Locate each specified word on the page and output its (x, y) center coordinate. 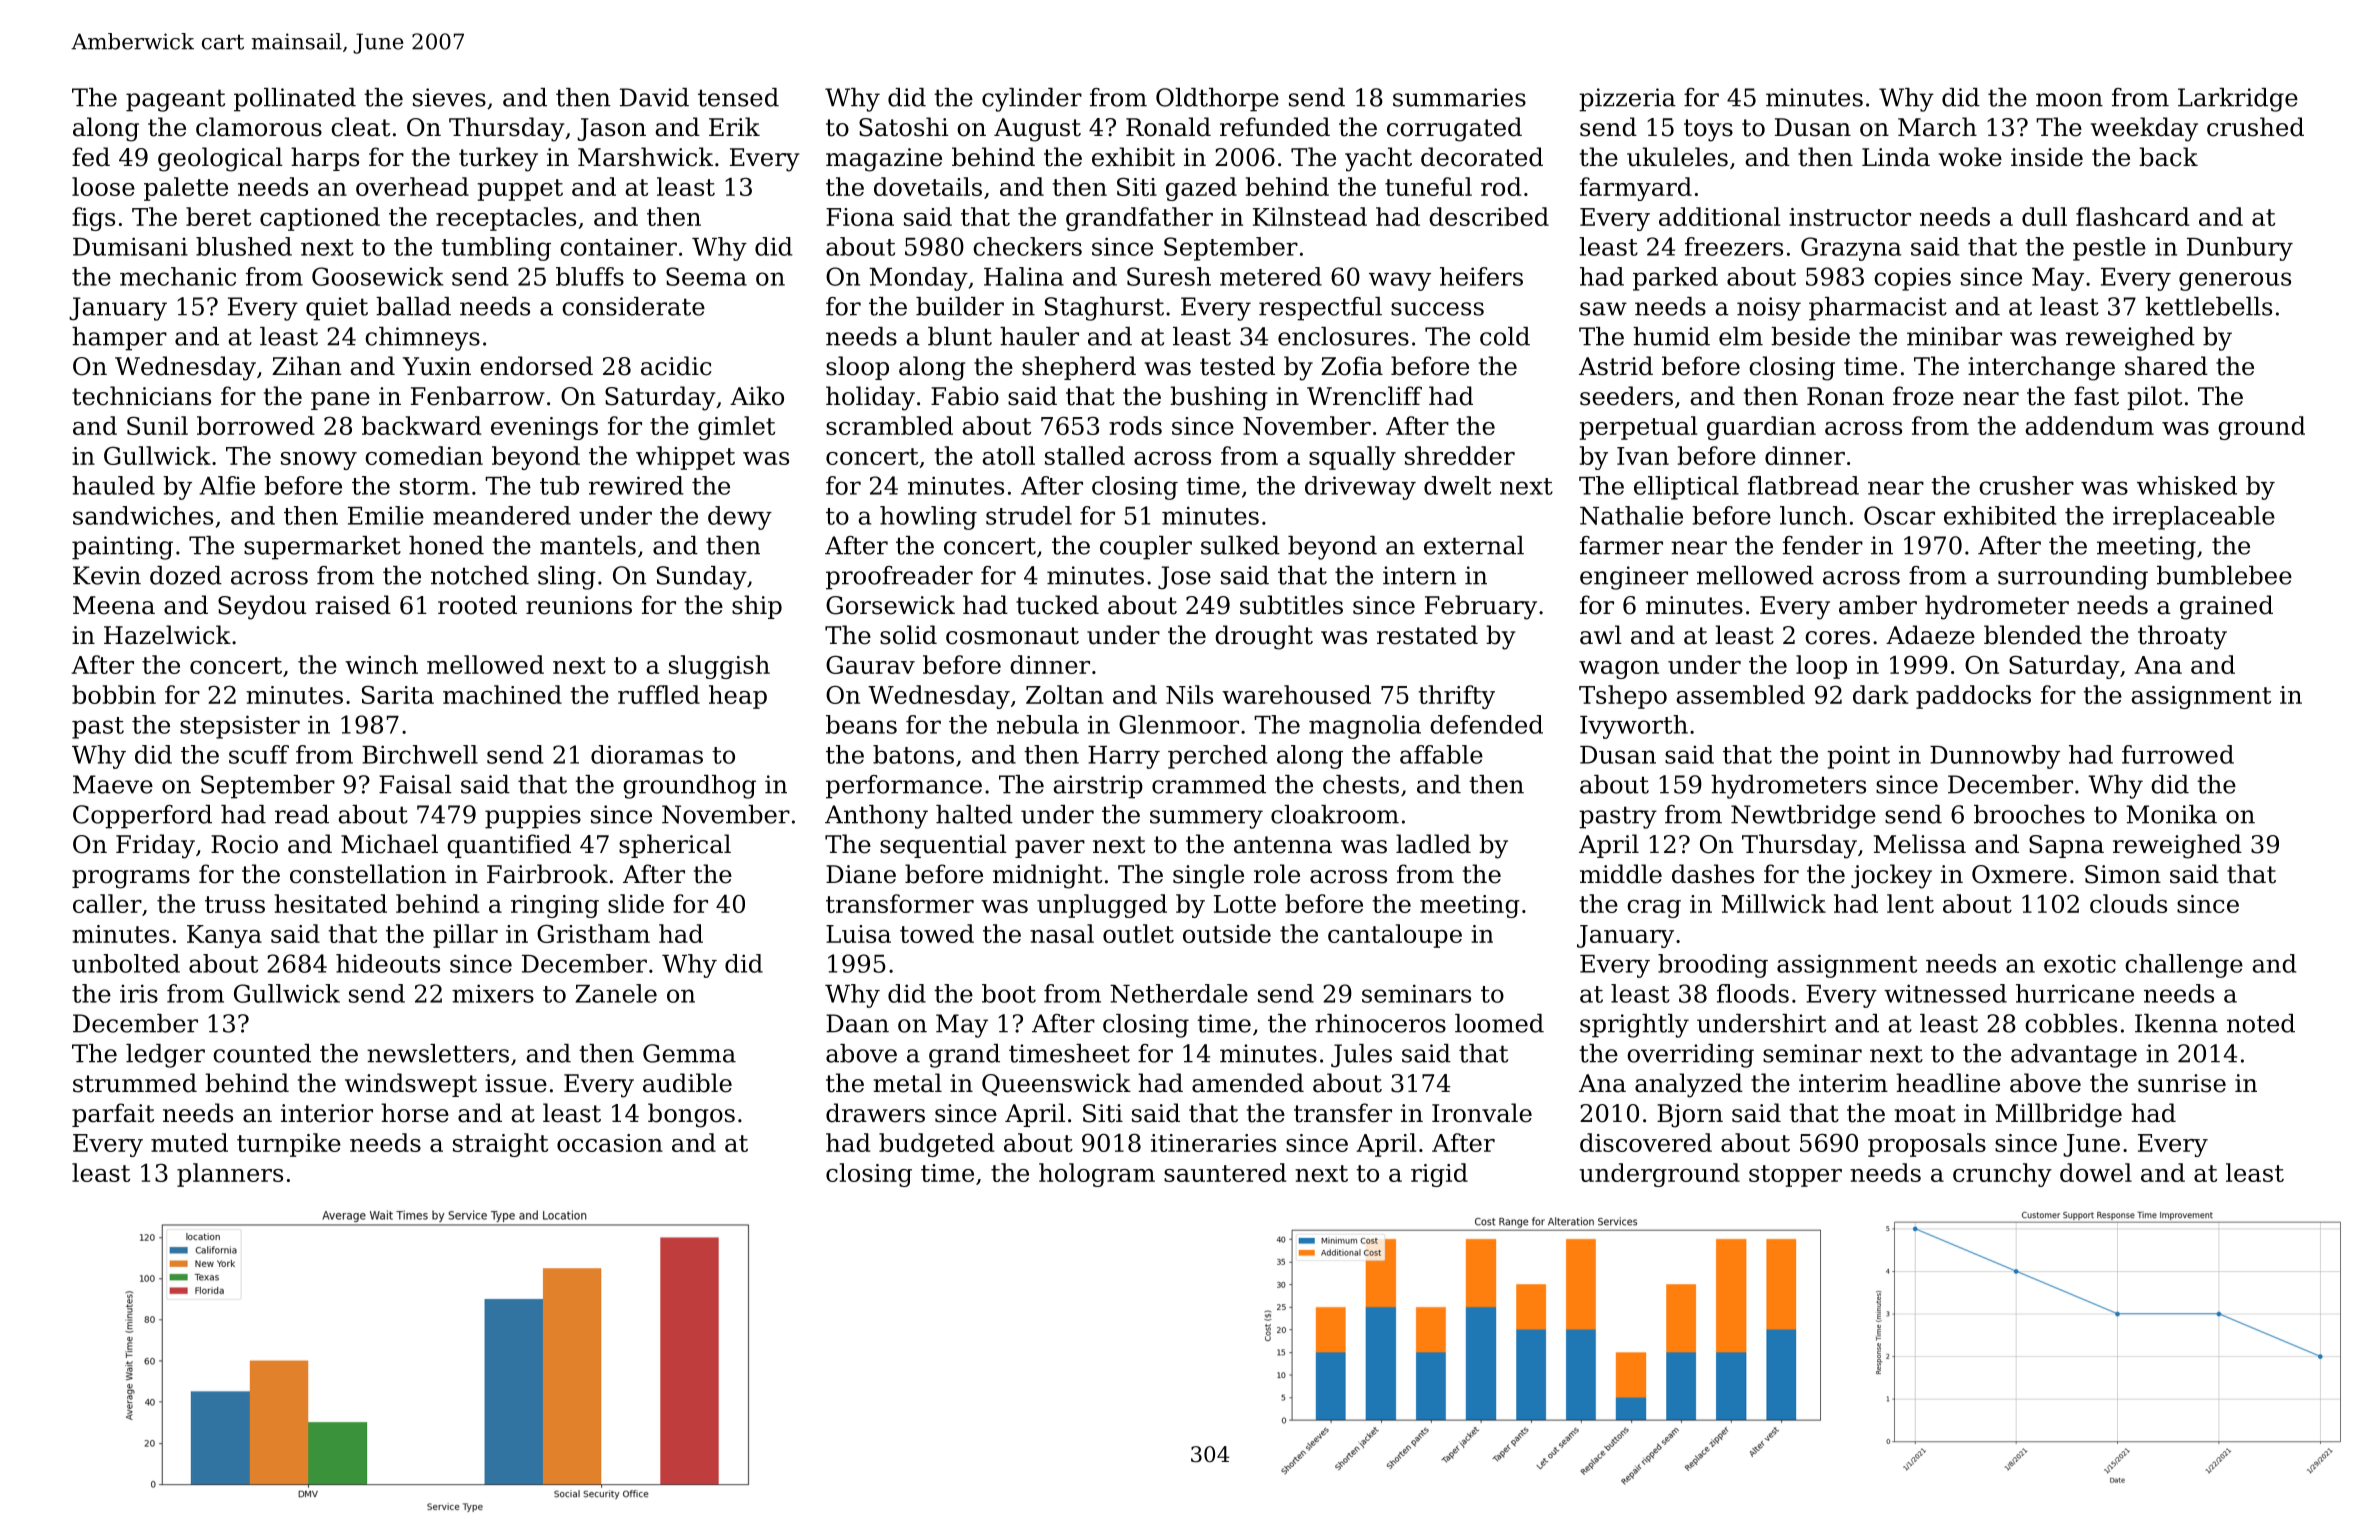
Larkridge (2238, 100)
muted (189, 1142)
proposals (1927, 1145)
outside (1227, 933)
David (654, 97)
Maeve (113, 784)
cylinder (1032, 100)
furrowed (2178, 754)
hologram (1097, 1175)
